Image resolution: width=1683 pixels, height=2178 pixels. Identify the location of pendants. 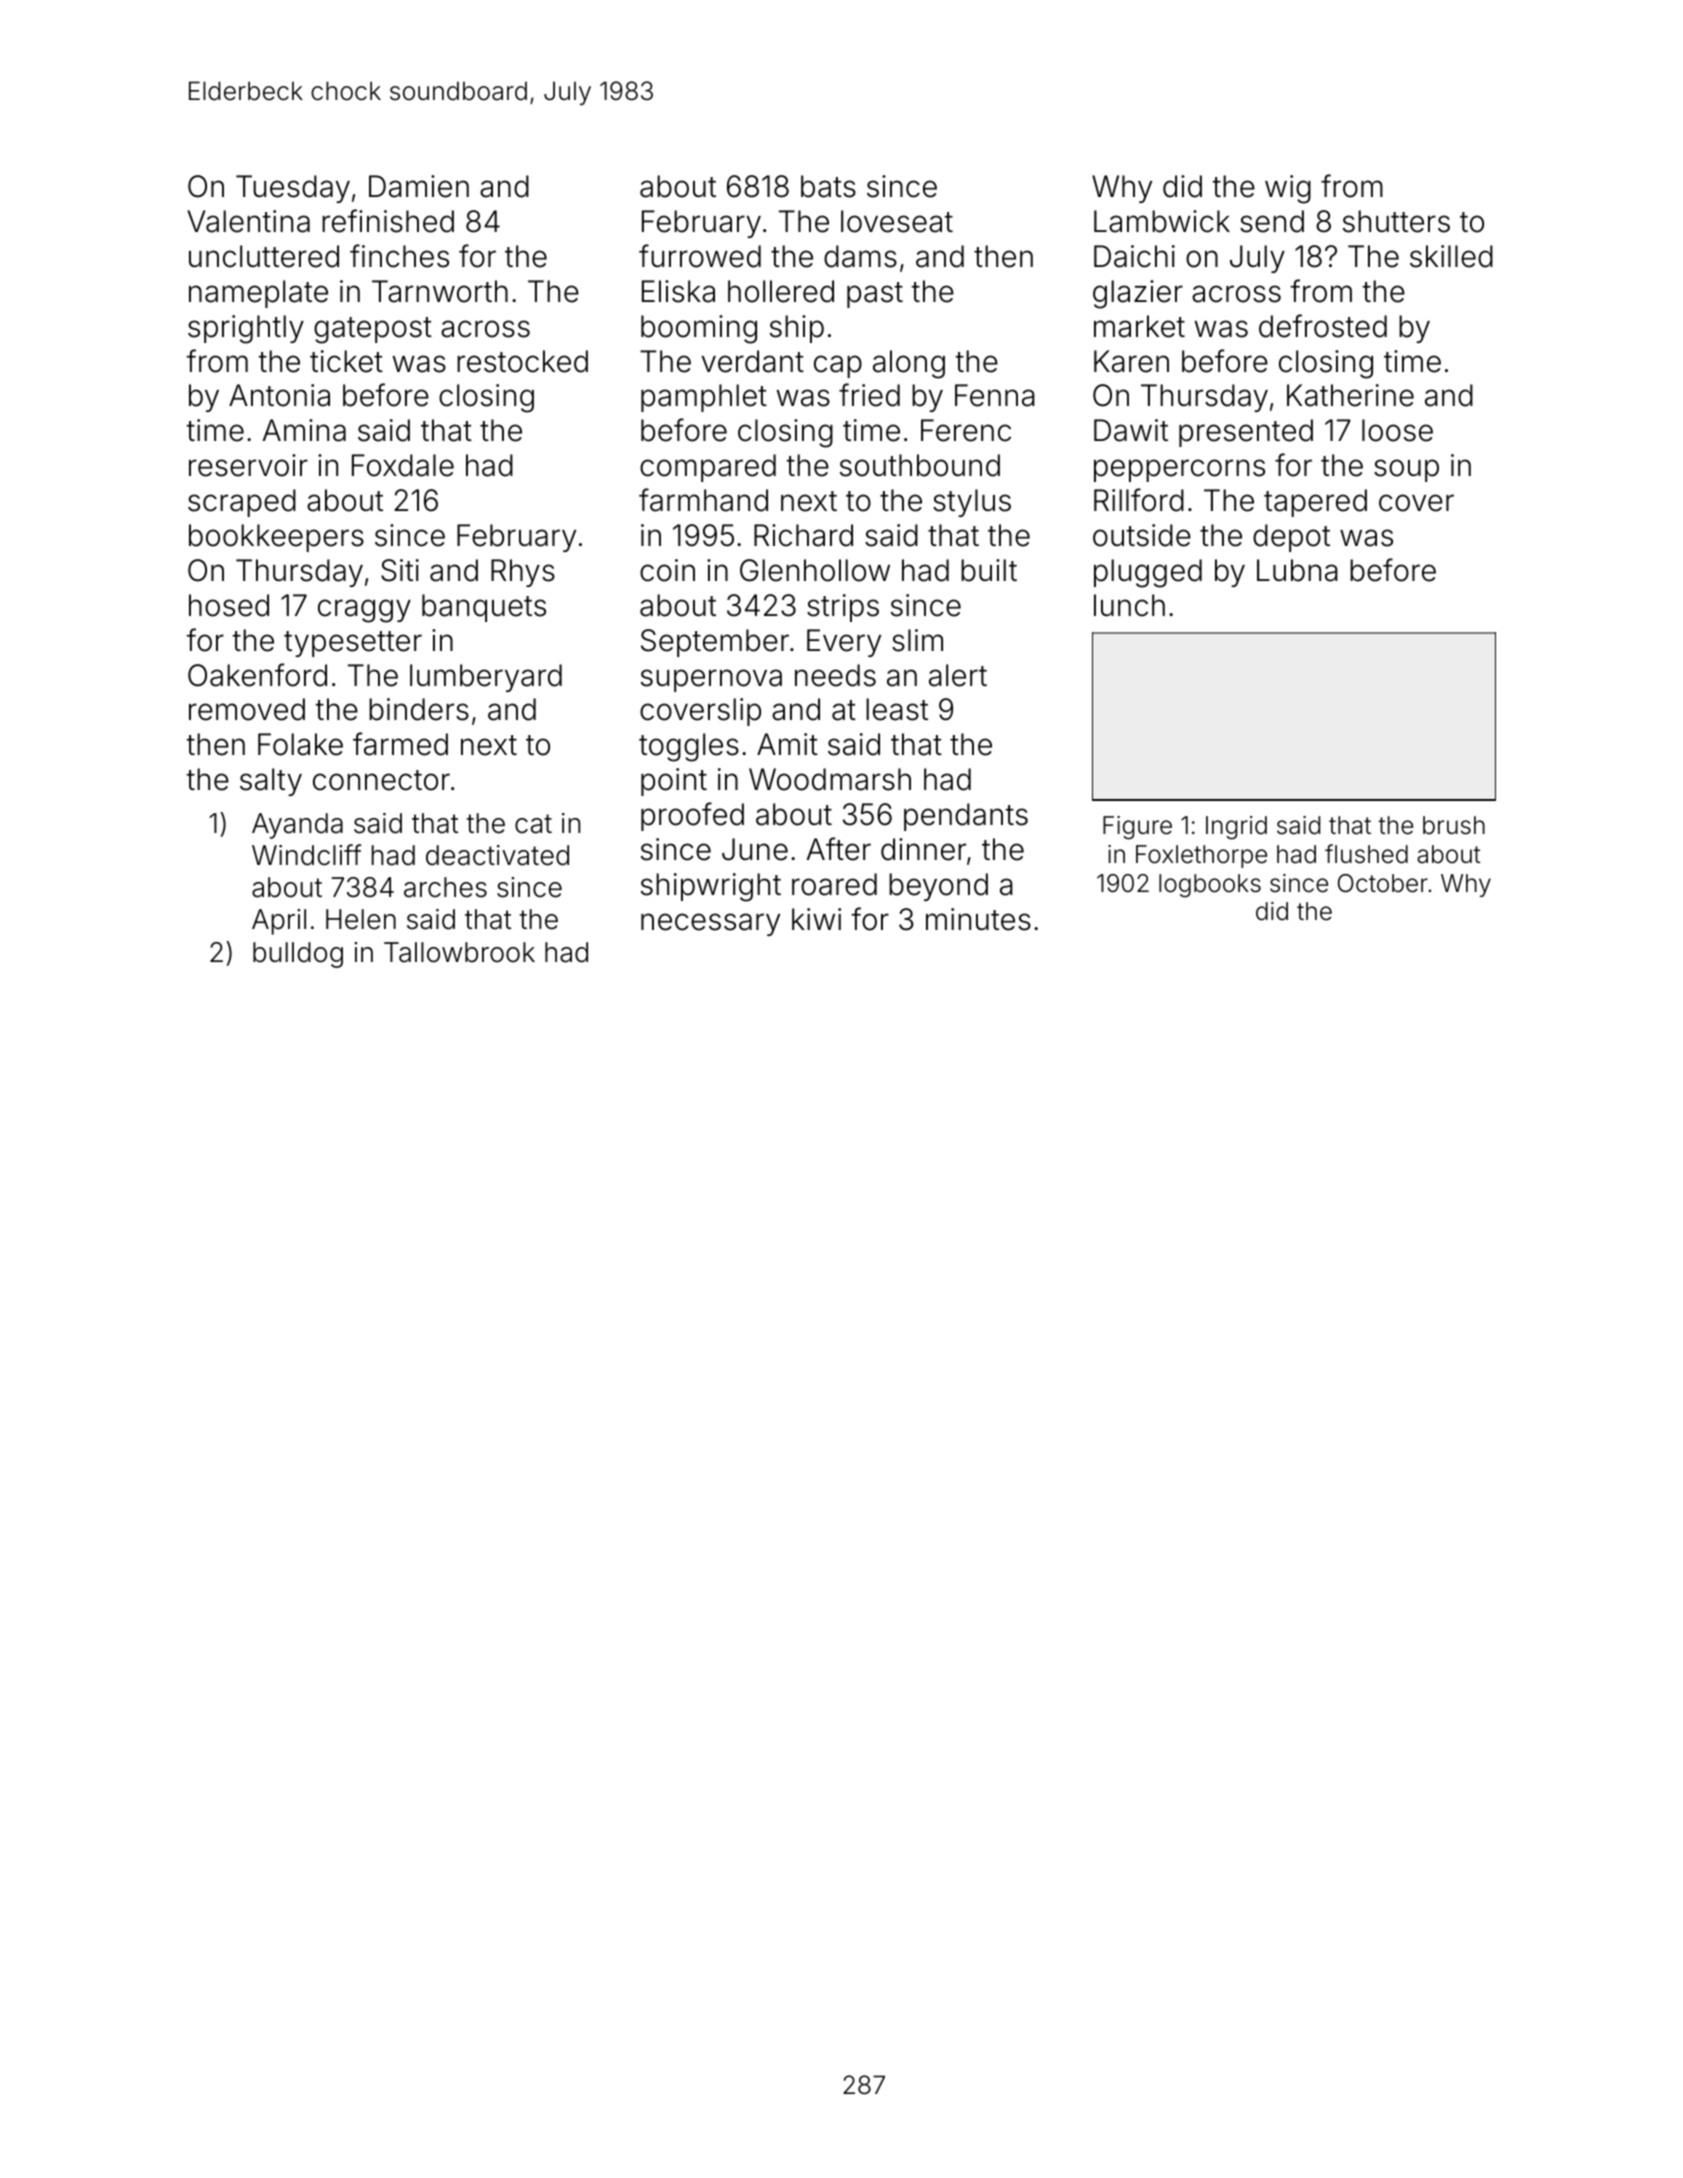
(966, 817).
